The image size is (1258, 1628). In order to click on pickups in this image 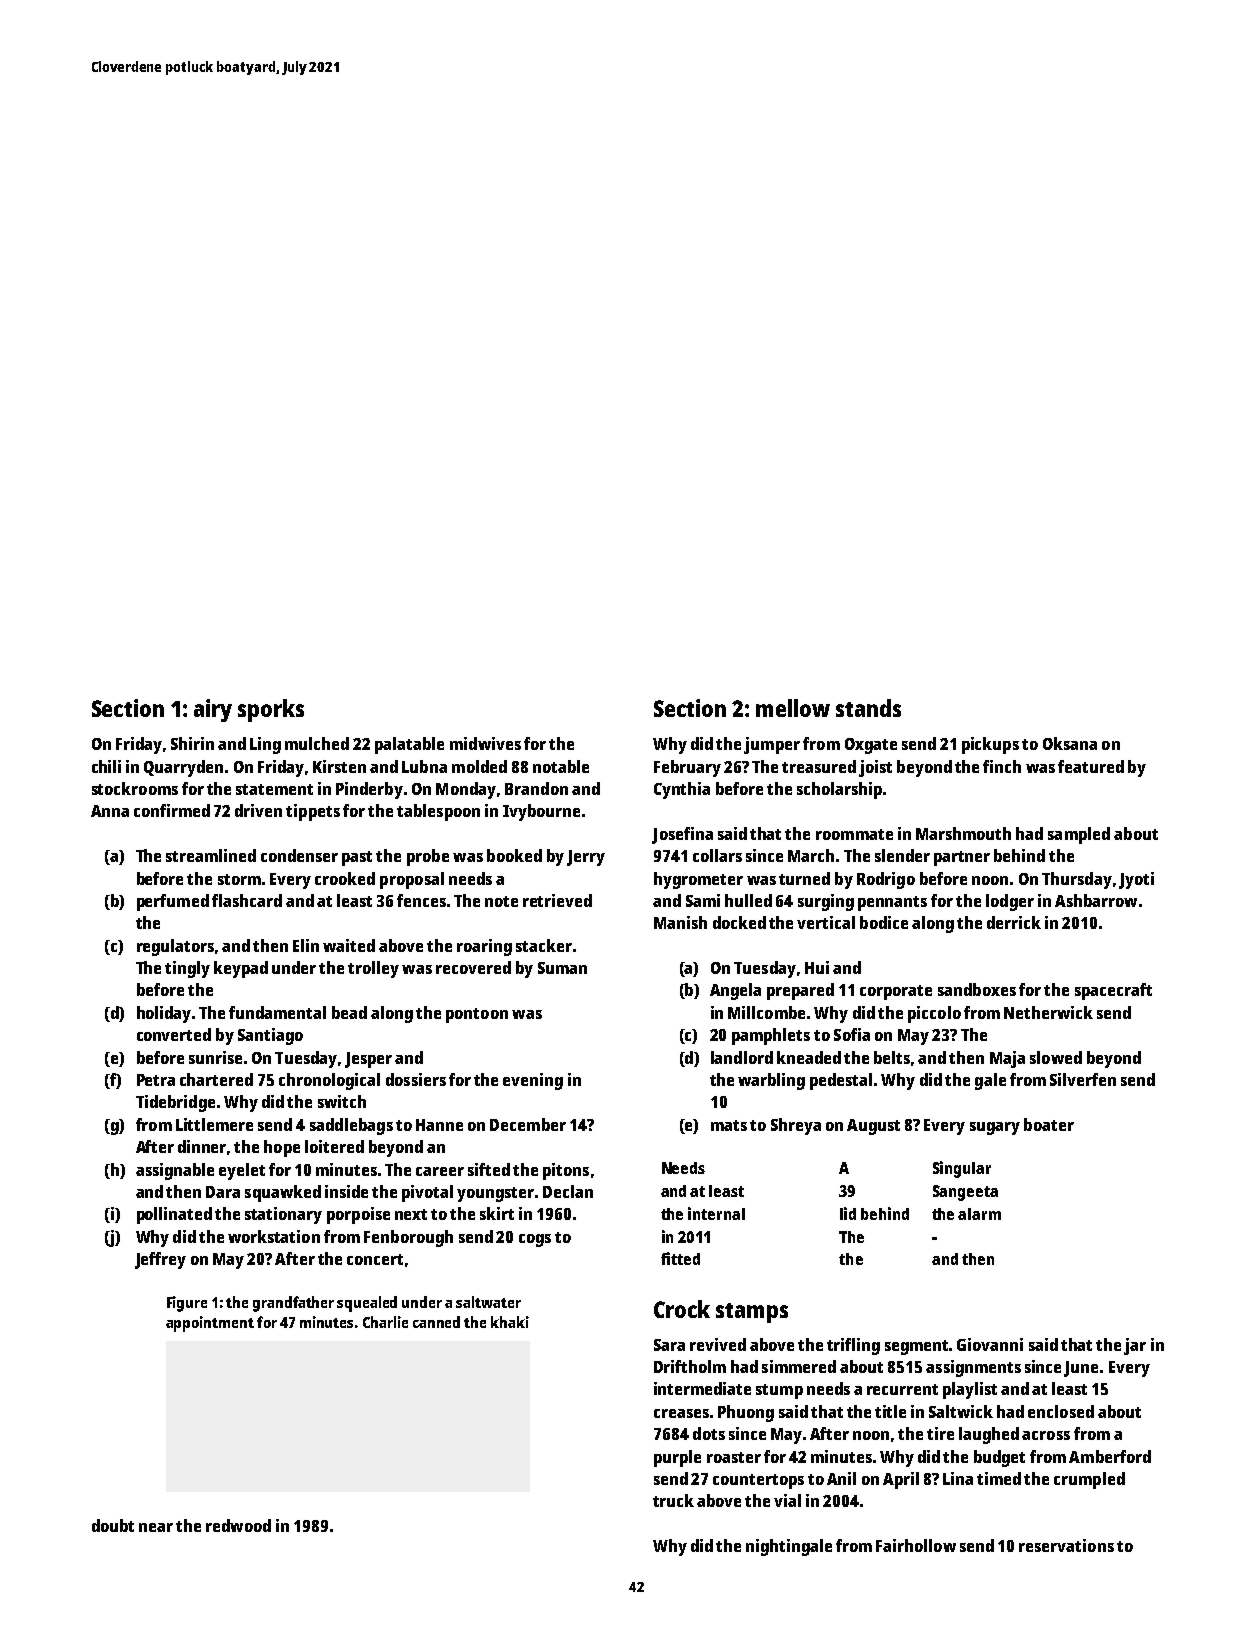, I will do `click(990, 745)`.
